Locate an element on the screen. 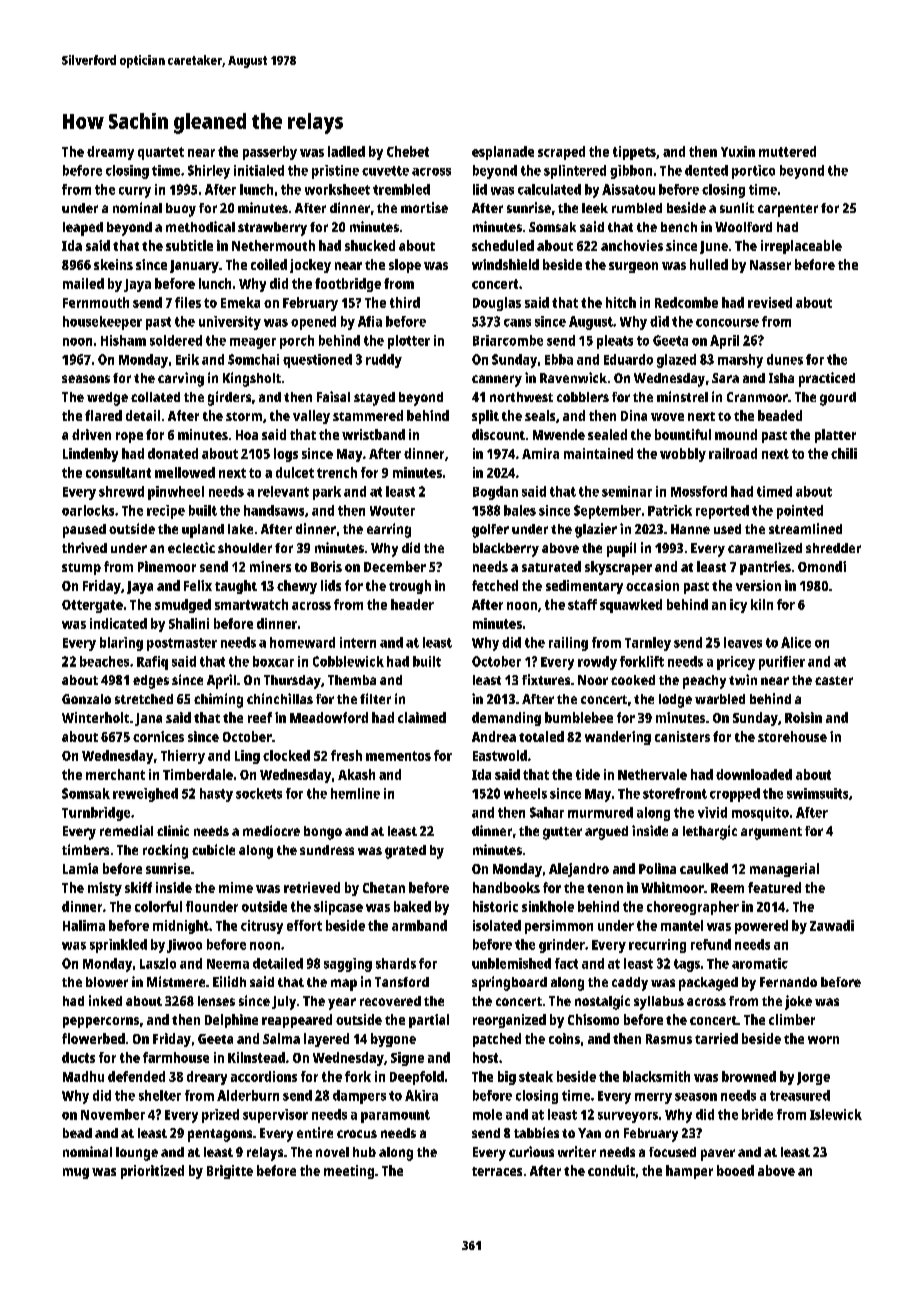 This screenshot has width=924, height=1308. collated is located at coordinates (155, 397).
